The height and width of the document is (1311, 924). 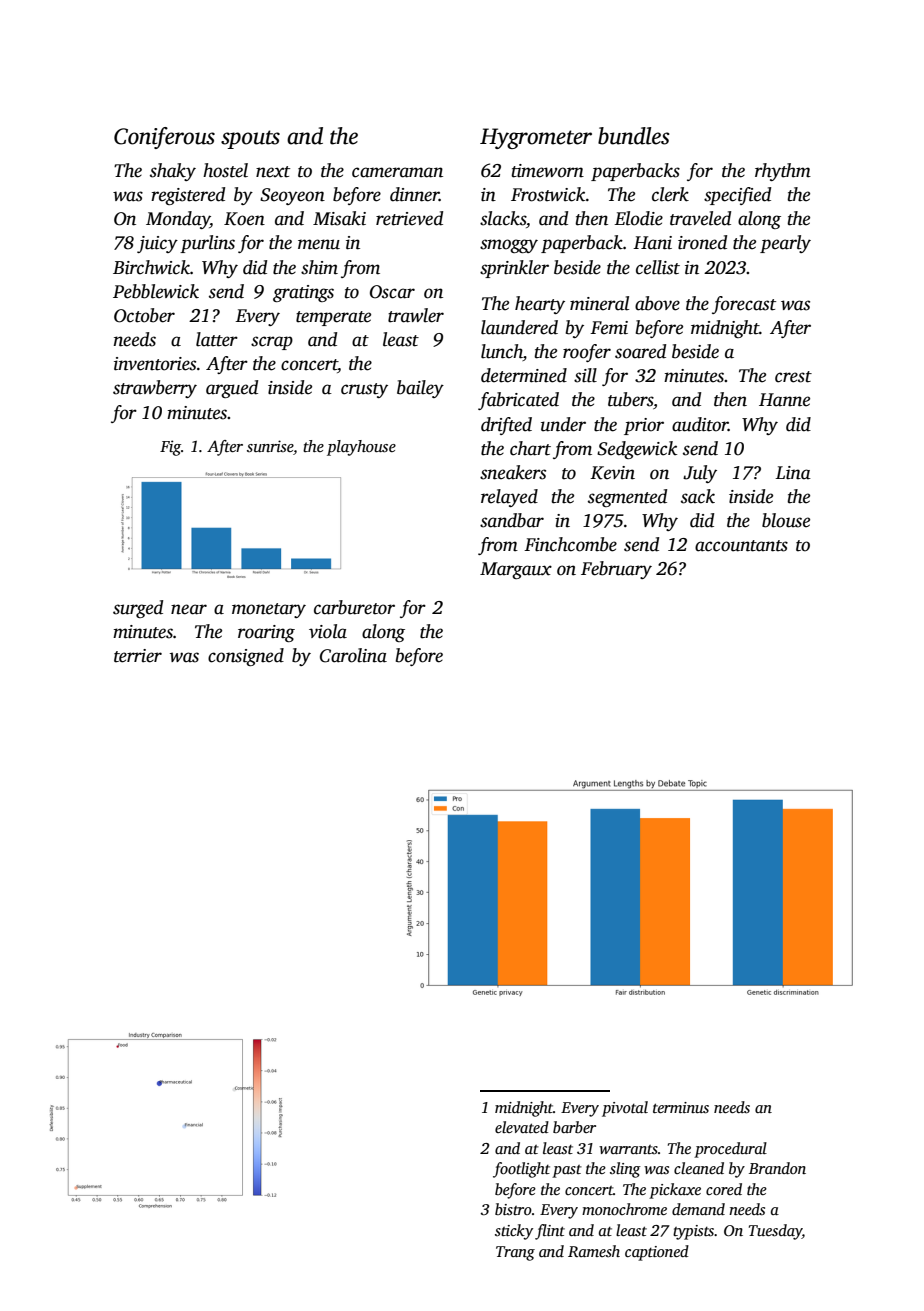 What do you see at coordinates (250, 139) in the document?
I see `spouts` at bounding box center [250, 139].
